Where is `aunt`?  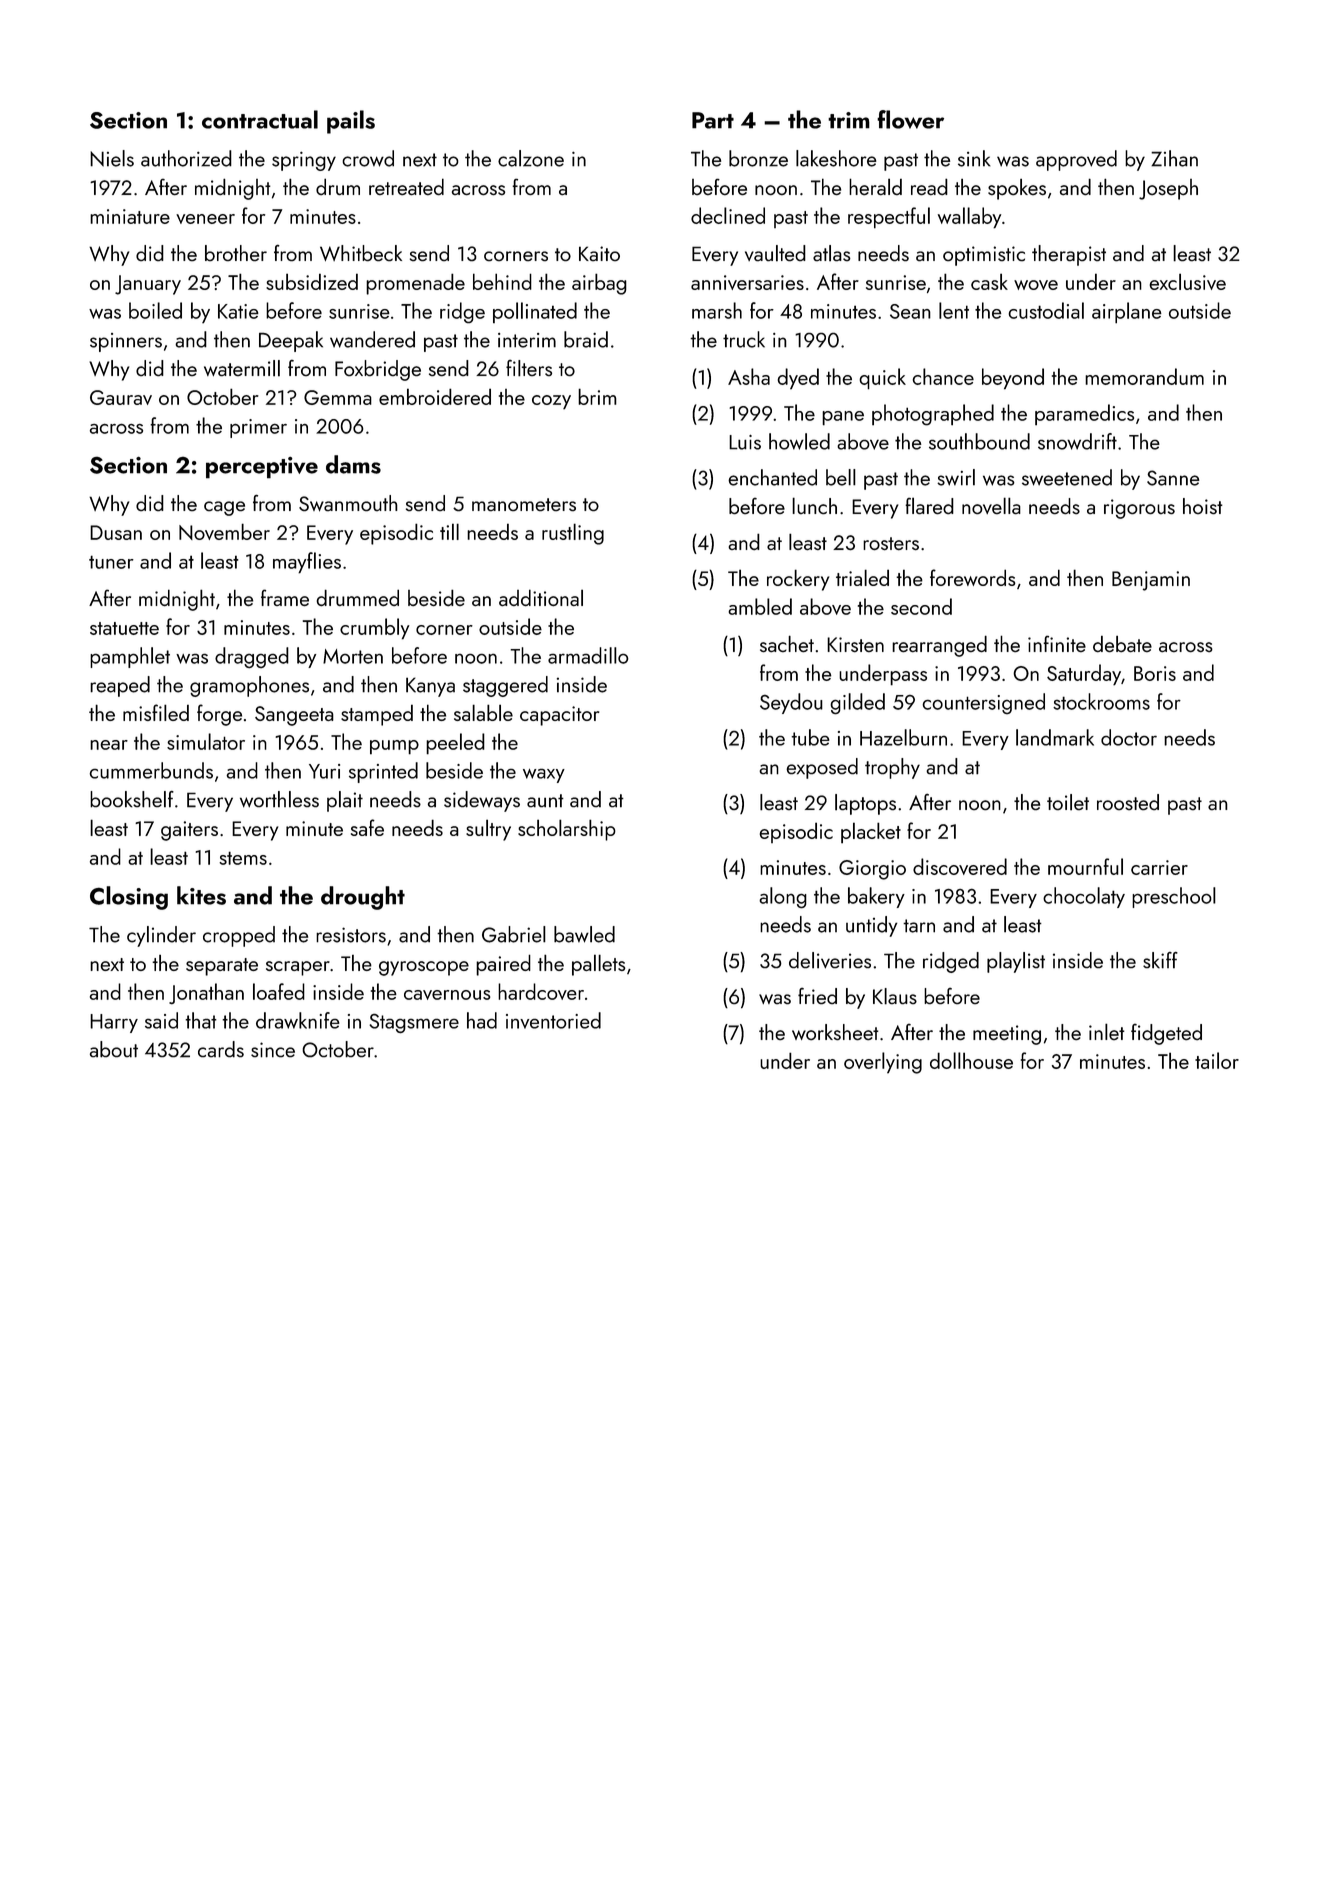
aunt is located at coordinates (545, 801).
